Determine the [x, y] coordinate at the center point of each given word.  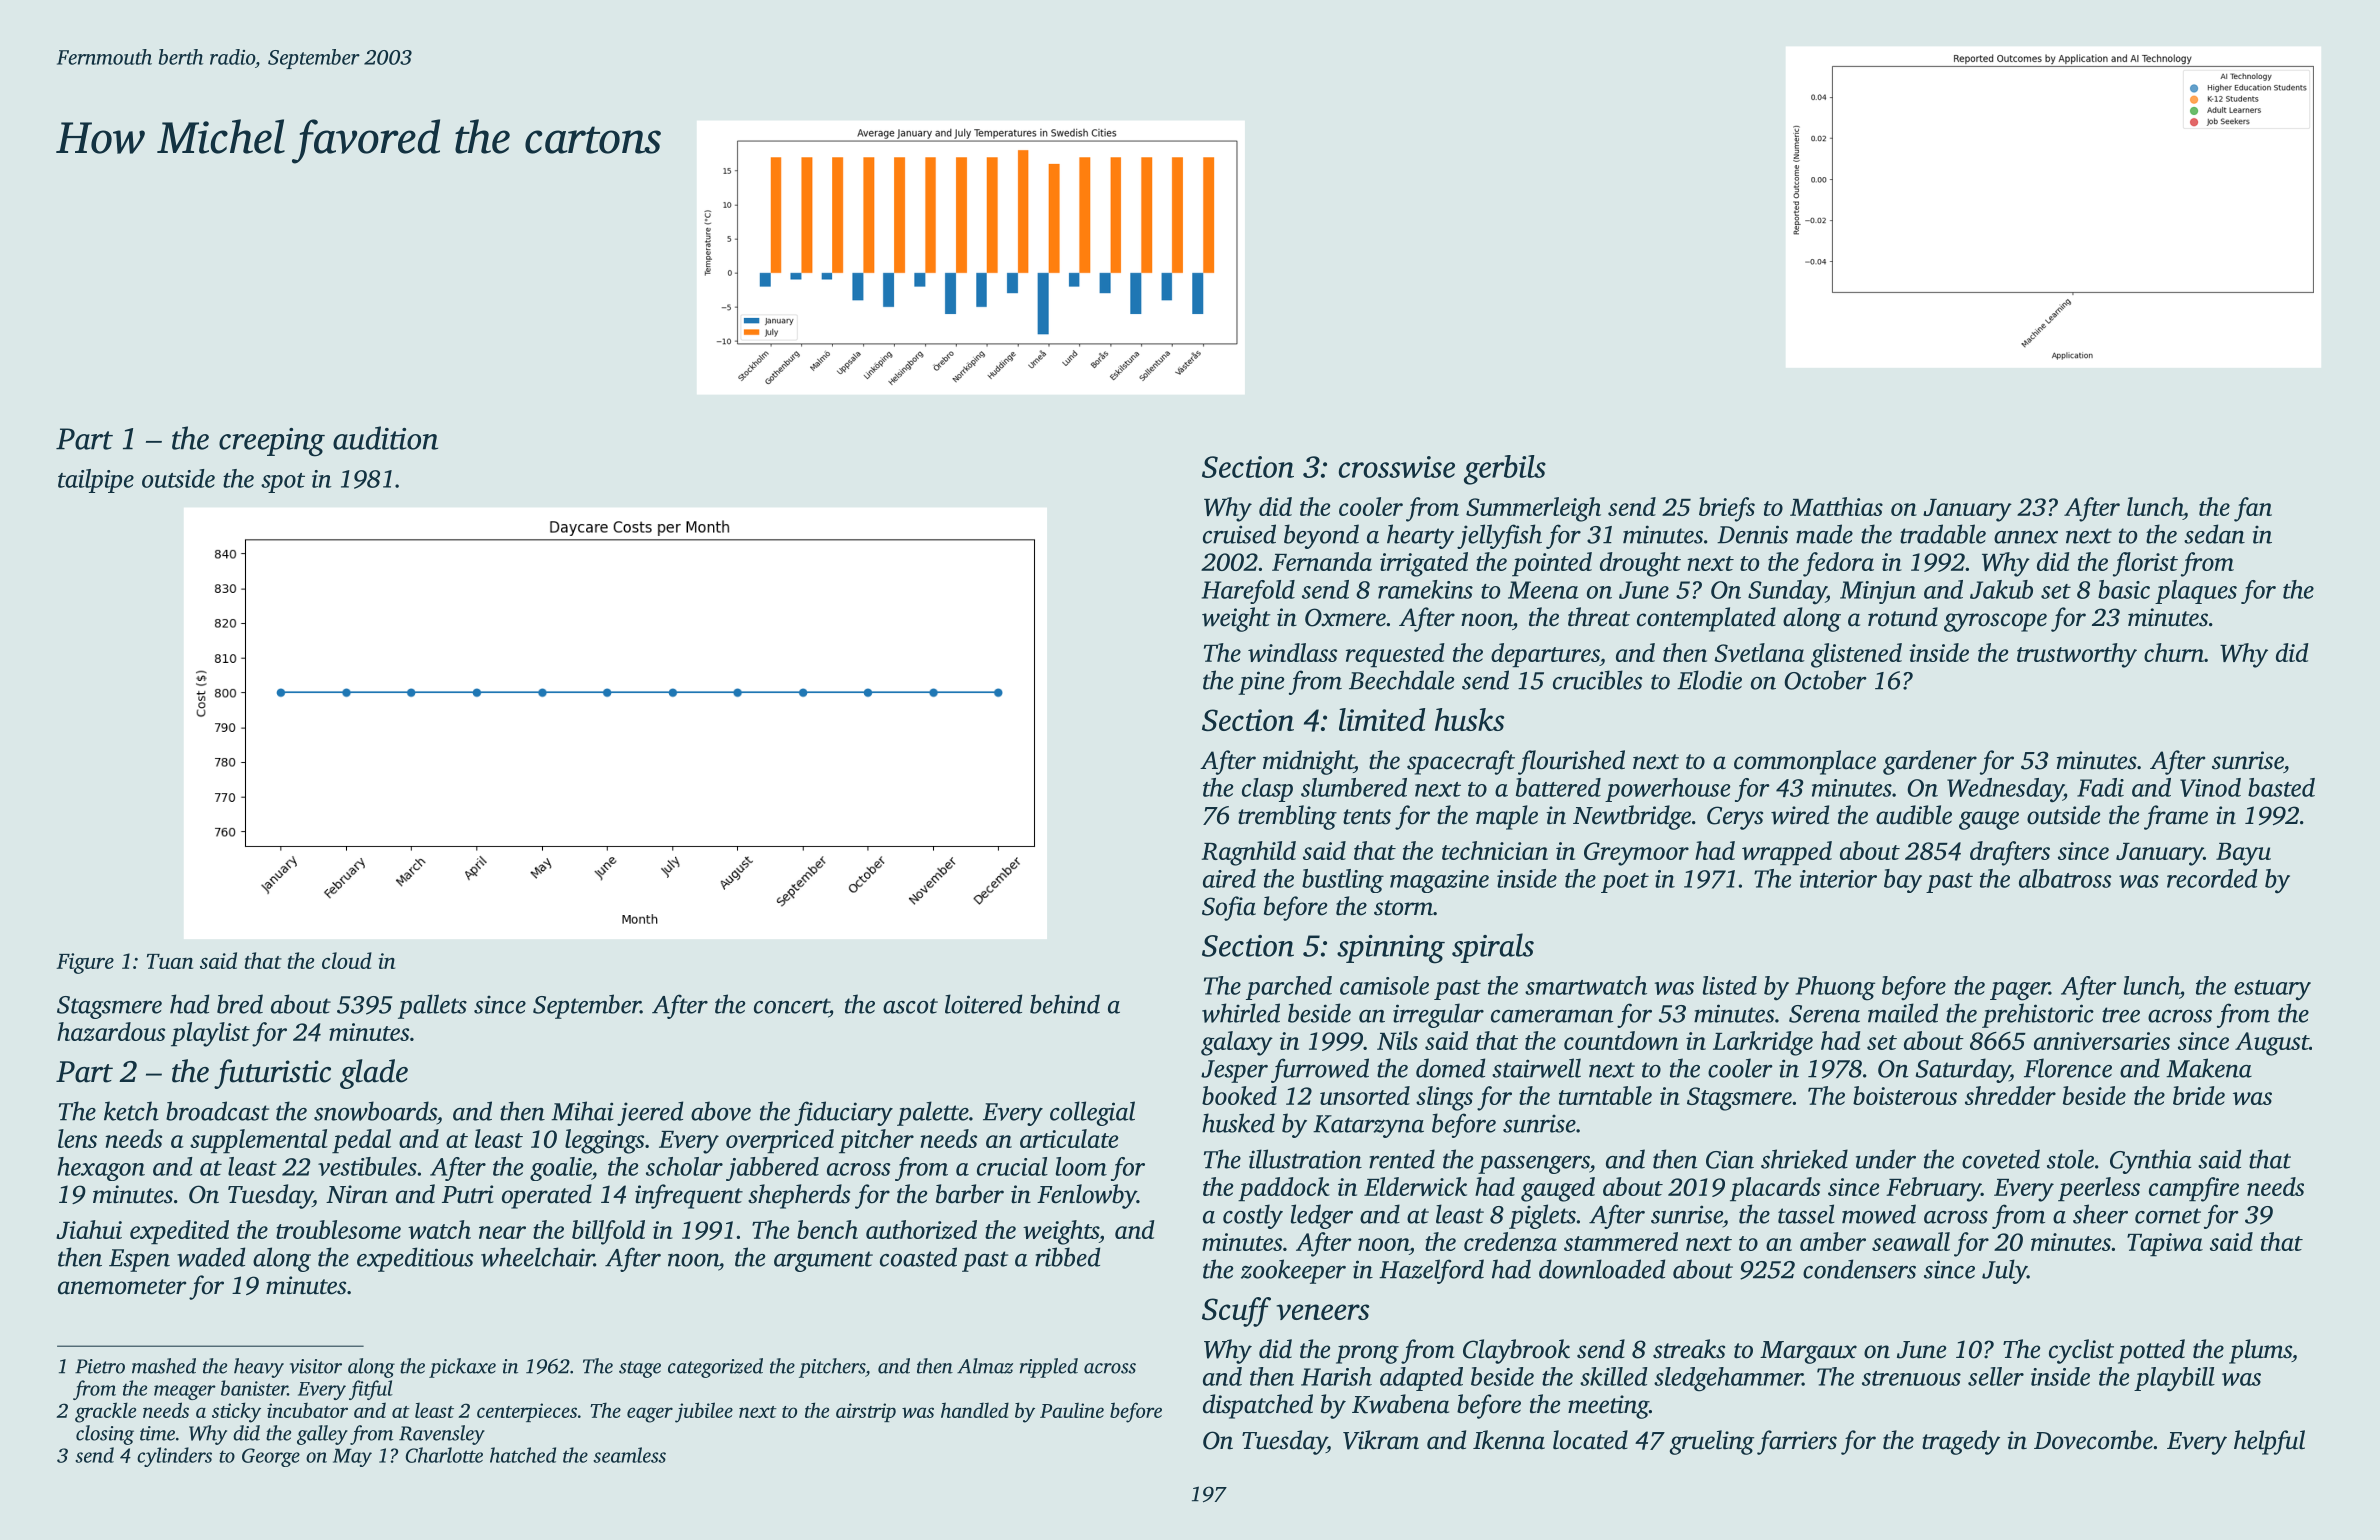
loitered [983, 1004]
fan [2253, 509]
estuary [2272, 990]
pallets [432, 1006]
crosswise [1397, 467]
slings [1444, 1098]
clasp [1267, 790]
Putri [468, 1194]
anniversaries [2102, 1041]
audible [1914, 815]
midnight [1308, 762]
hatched [523, 1455]
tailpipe [96, 481]
